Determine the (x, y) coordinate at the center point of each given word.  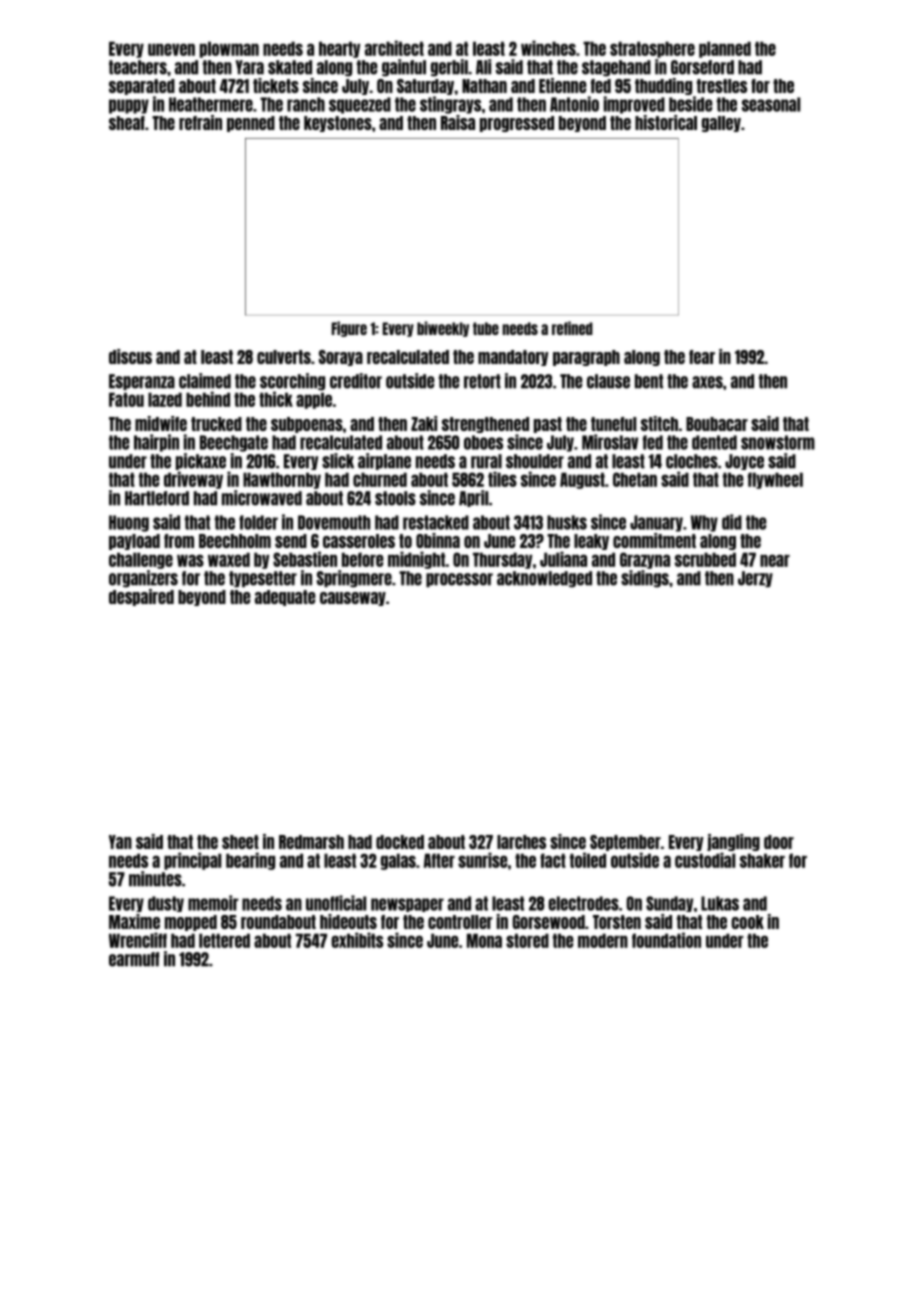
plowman (229, 49)
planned (725, 49)
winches (548, 48)
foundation (666, 940)
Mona (484, 940)
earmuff (134, 959)
